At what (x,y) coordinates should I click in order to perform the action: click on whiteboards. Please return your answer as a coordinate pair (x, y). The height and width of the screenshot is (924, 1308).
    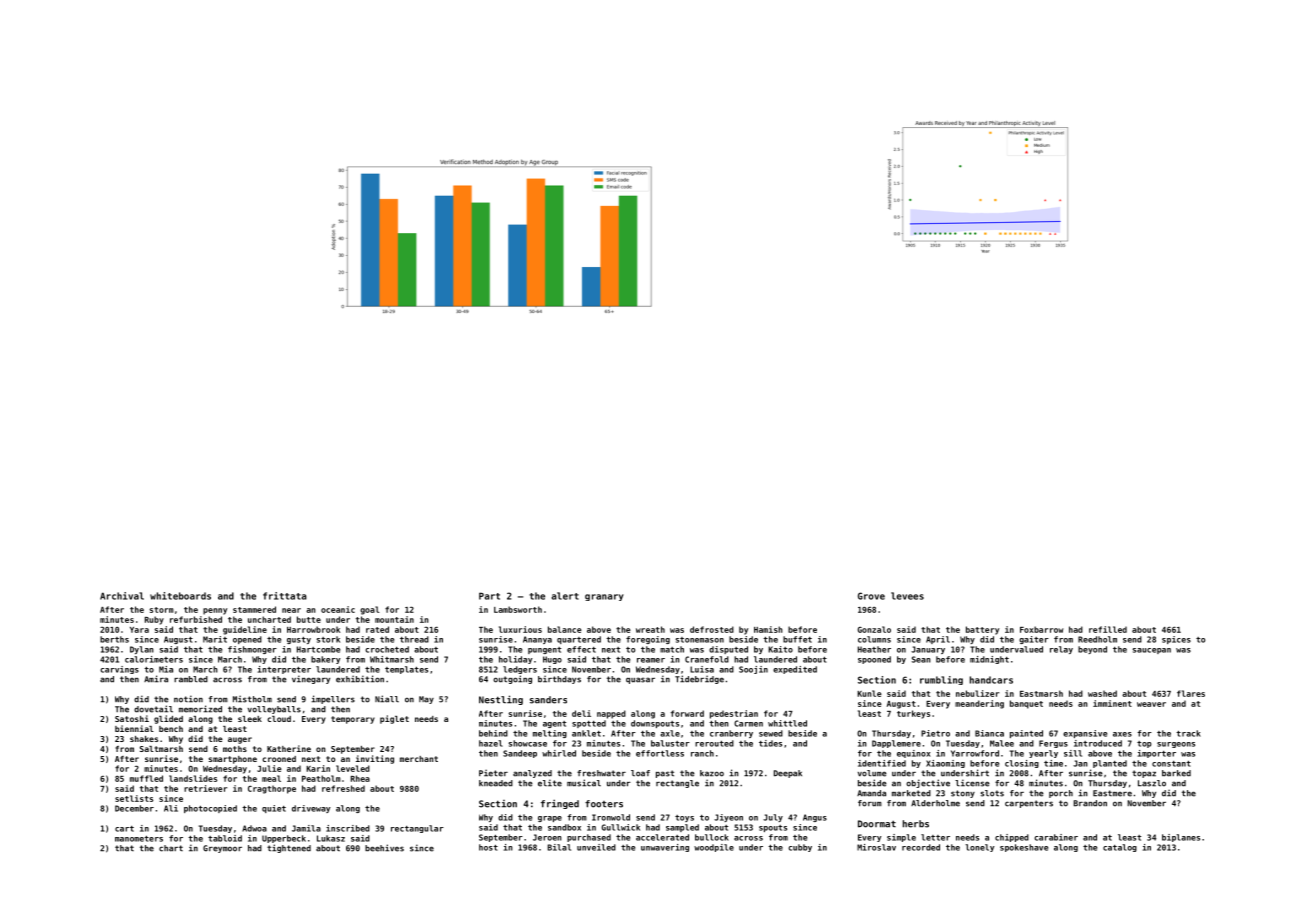
    Looking at the image, I should click on (180, 596).
